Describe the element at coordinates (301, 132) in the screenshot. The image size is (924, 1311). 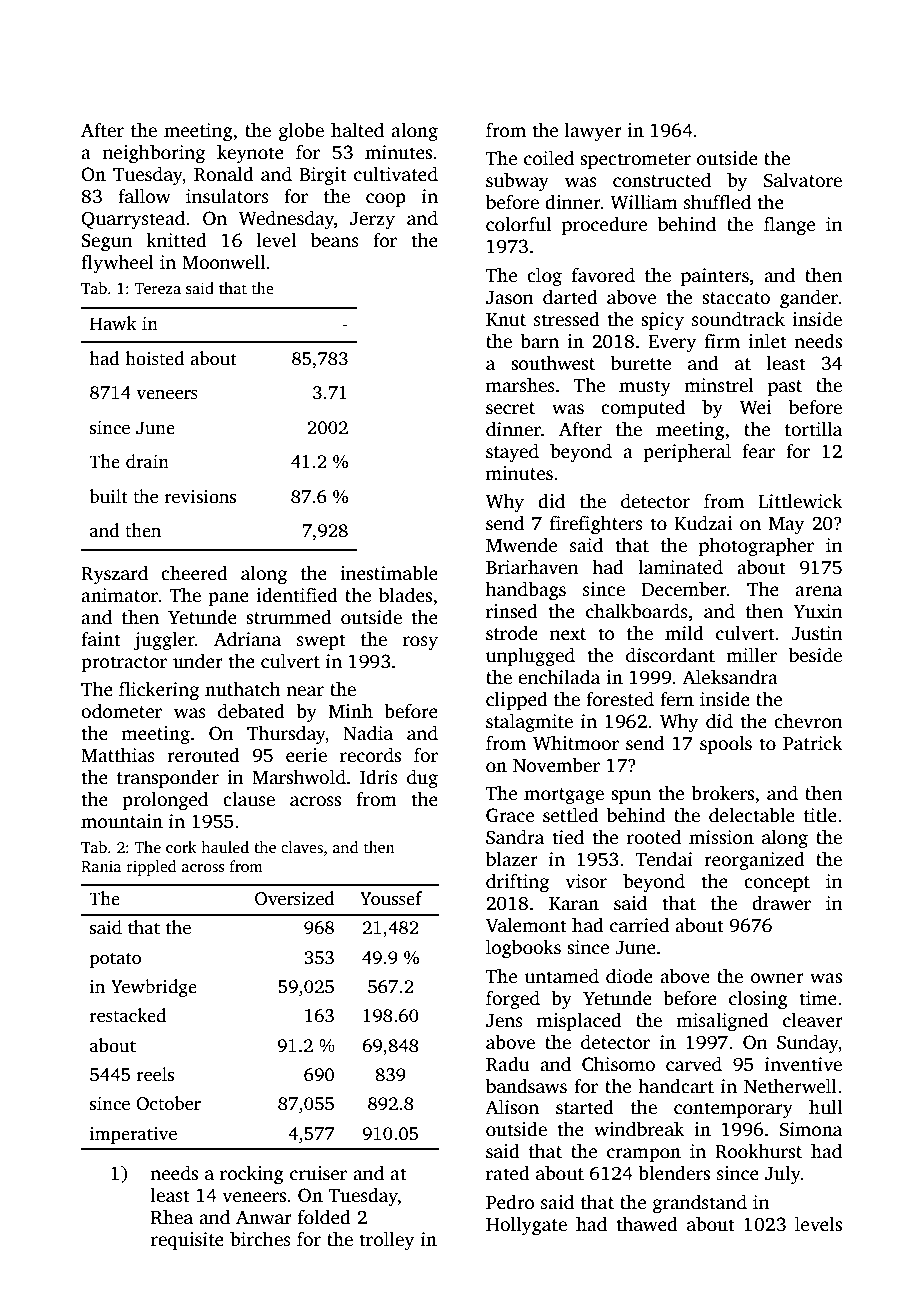
I see `globe` at that location.
